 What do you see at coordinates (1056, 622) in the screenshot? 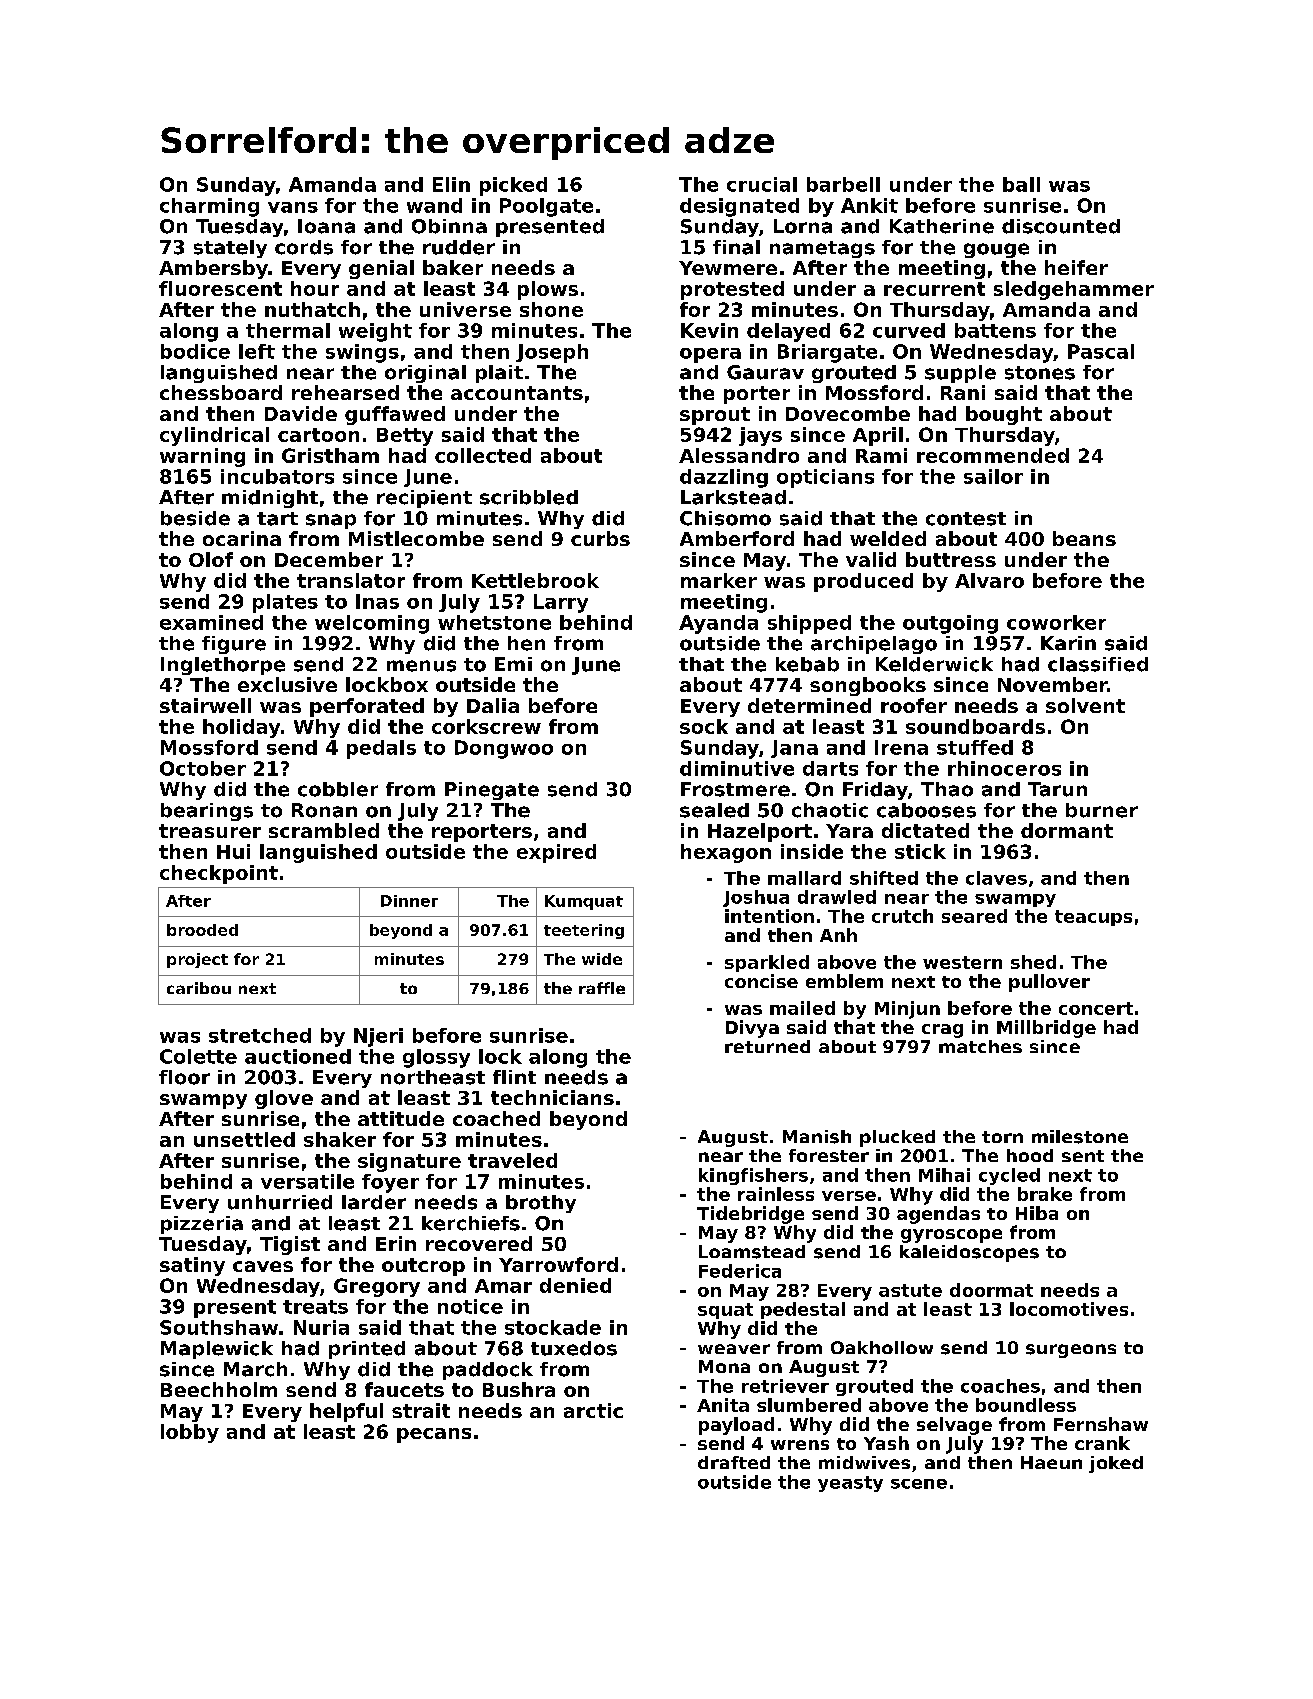
I see `coworker` at bounding box center [1056, 622].
